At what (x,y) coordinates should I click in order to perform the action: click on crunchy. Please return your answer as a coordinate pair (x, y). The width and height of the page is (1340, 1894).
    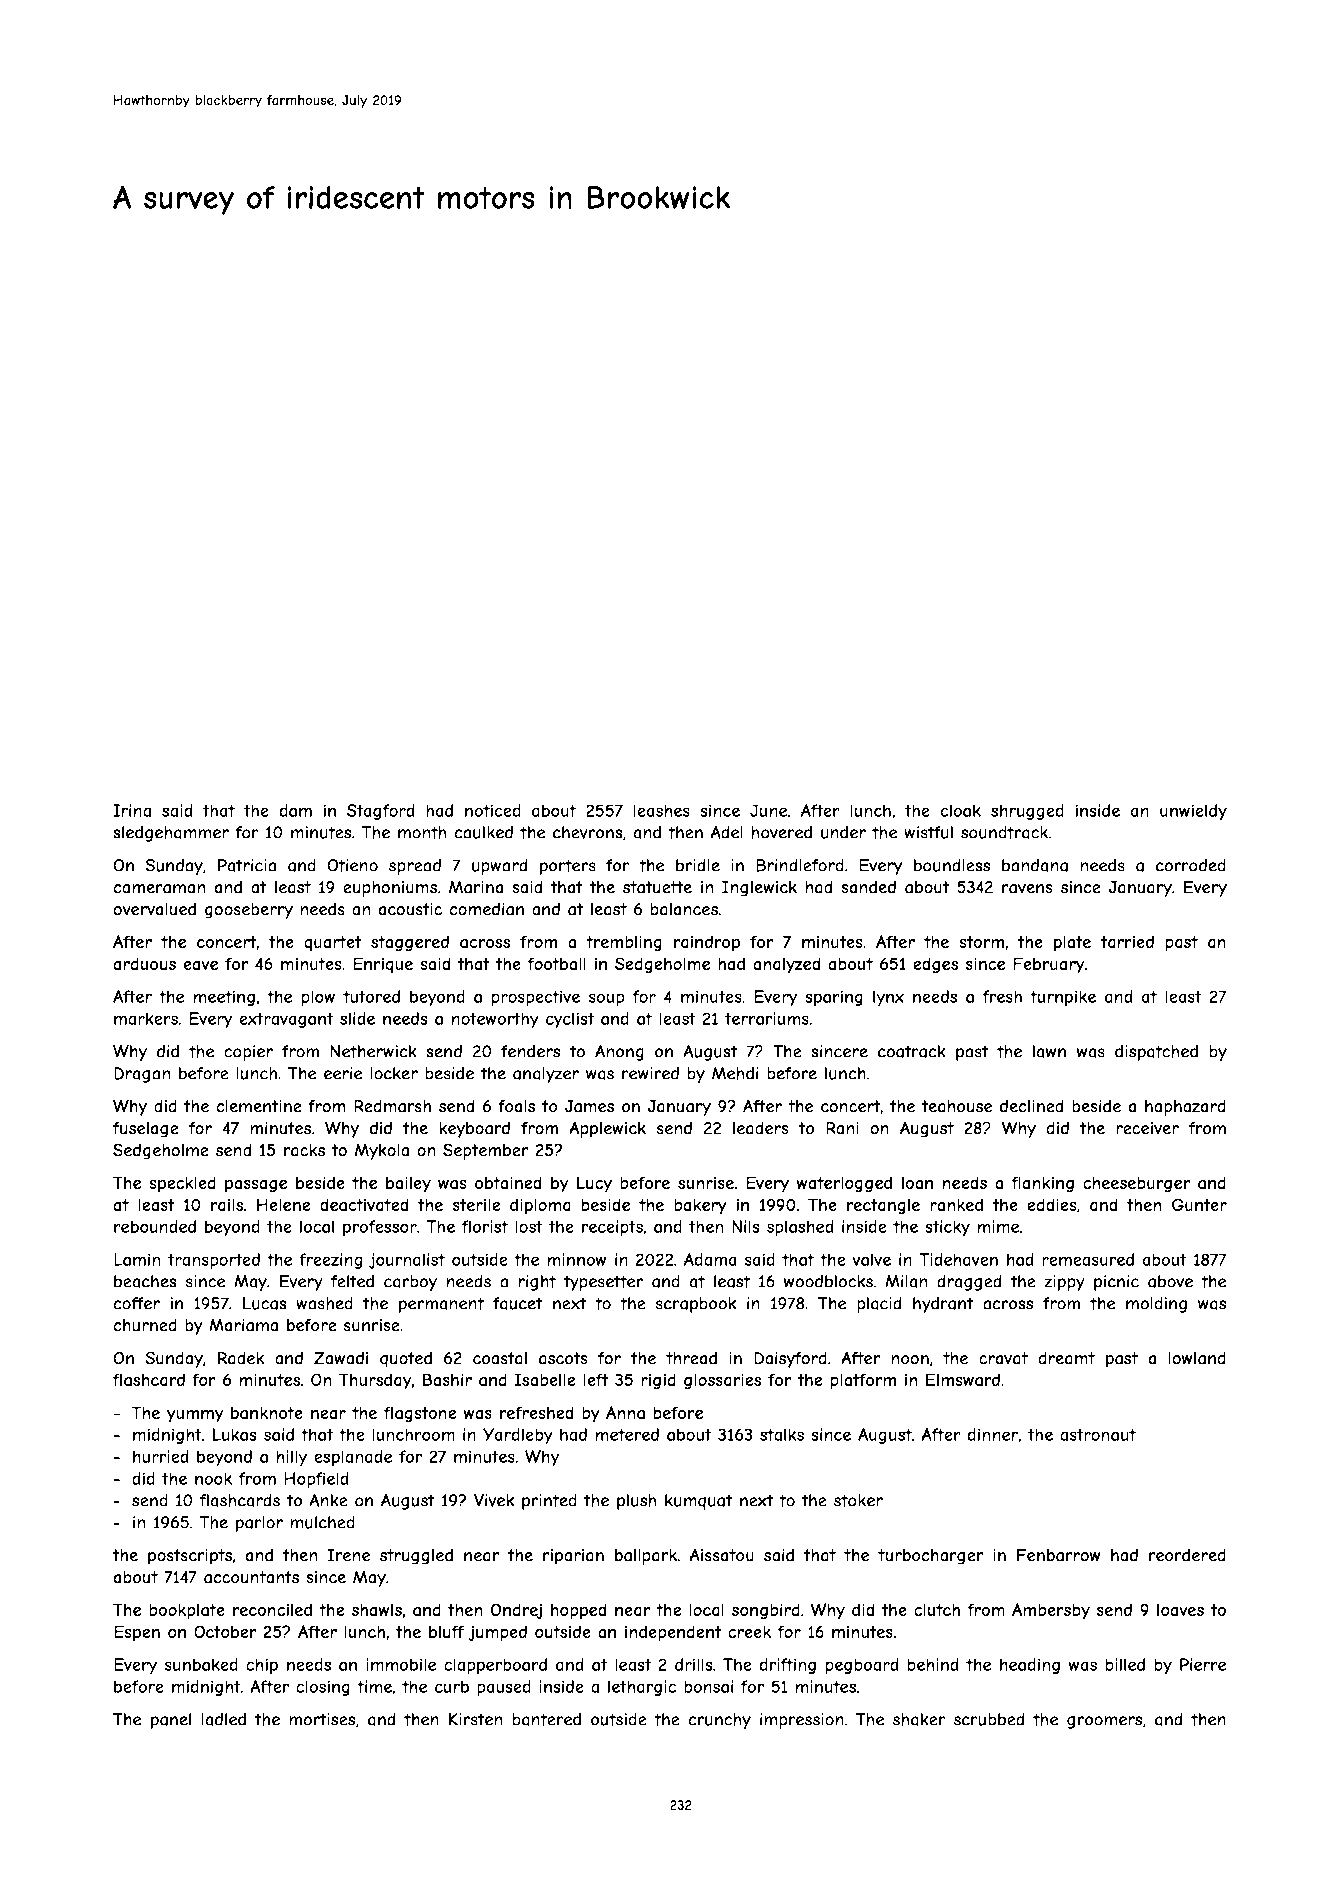
    Looking at the image, I should click on (719, 1721).
